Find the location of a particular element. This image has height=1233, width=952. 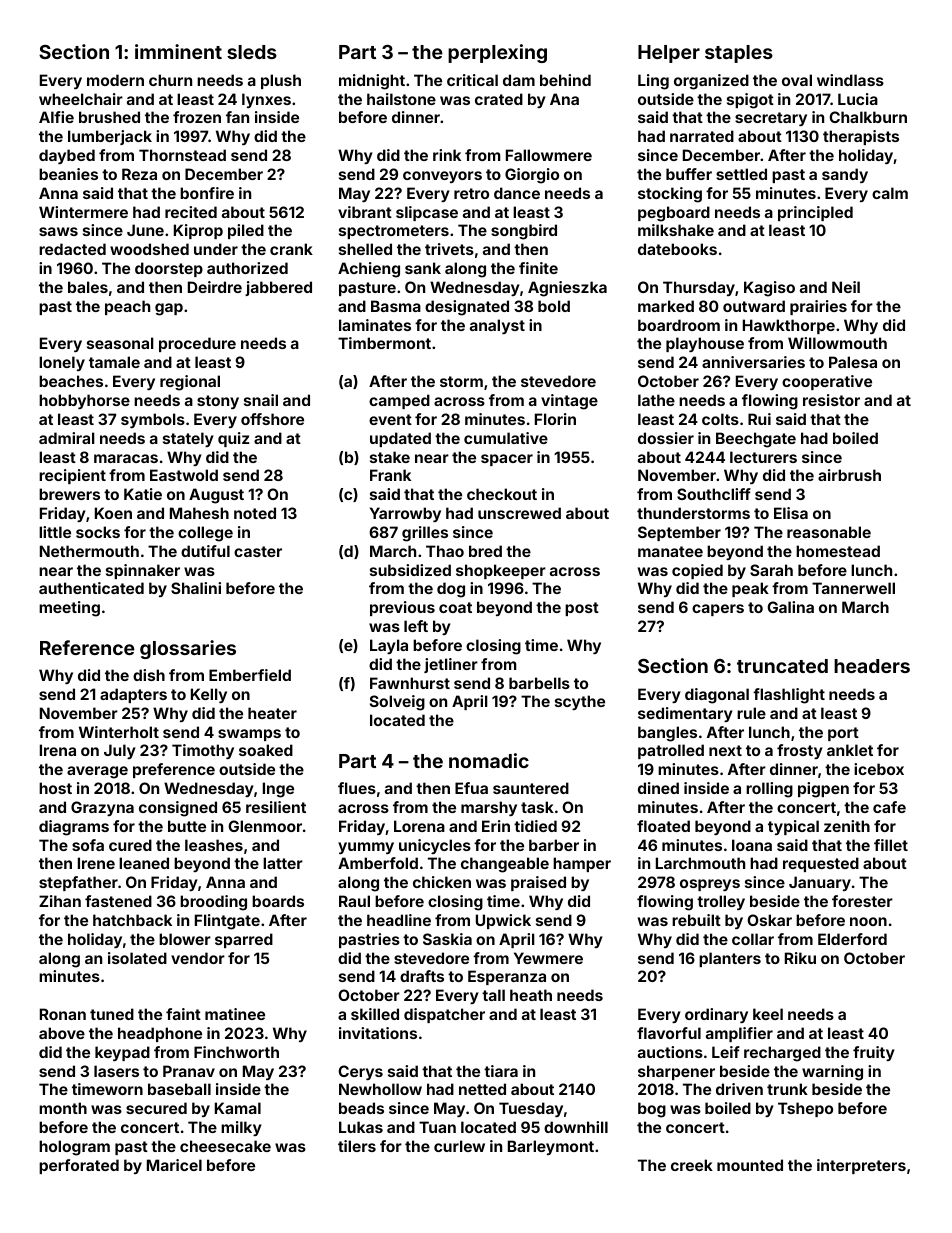

Saskia is located at coordinates (447, 939).
